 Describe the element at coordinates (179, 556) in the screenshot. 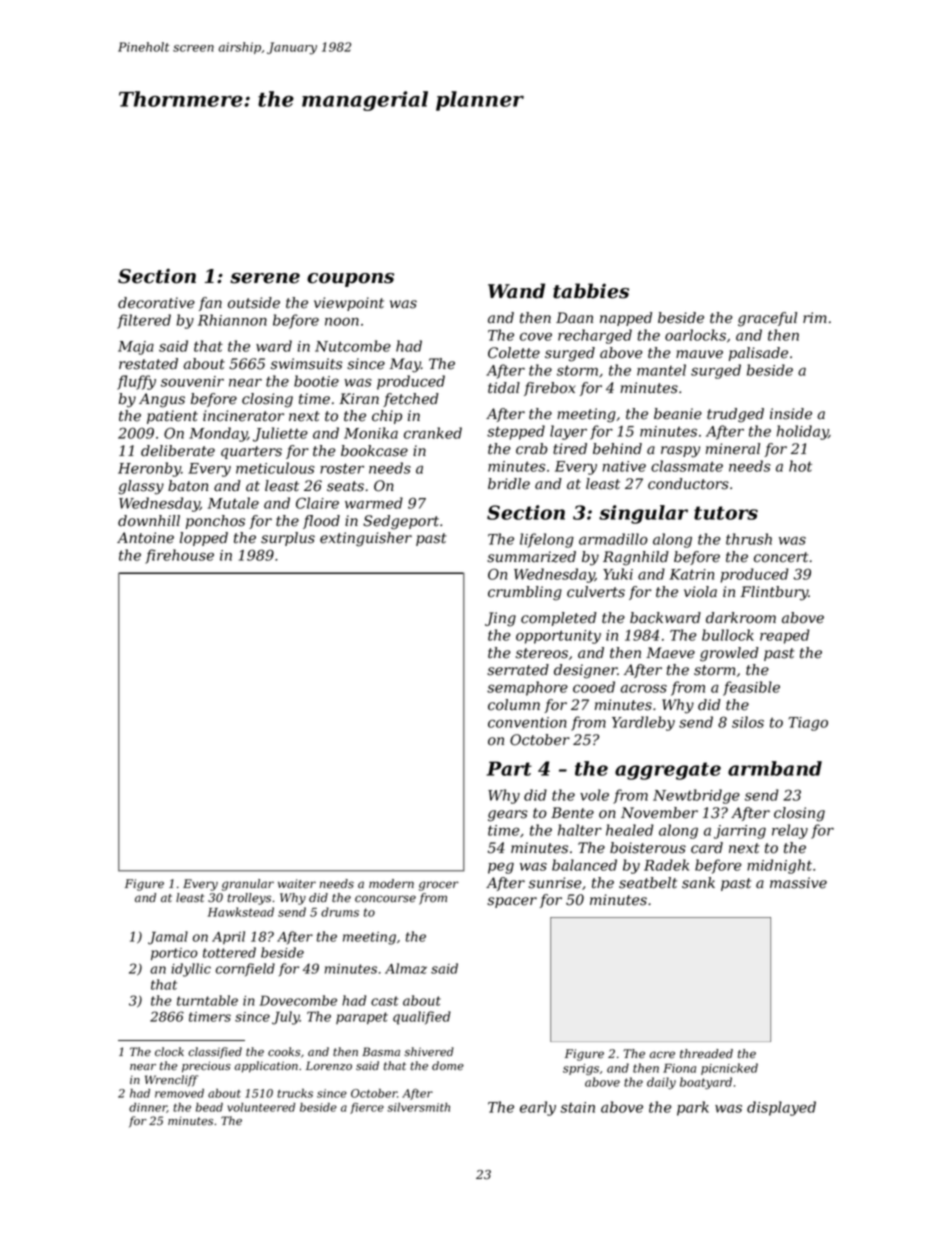

I see `firehouse` at that location.
